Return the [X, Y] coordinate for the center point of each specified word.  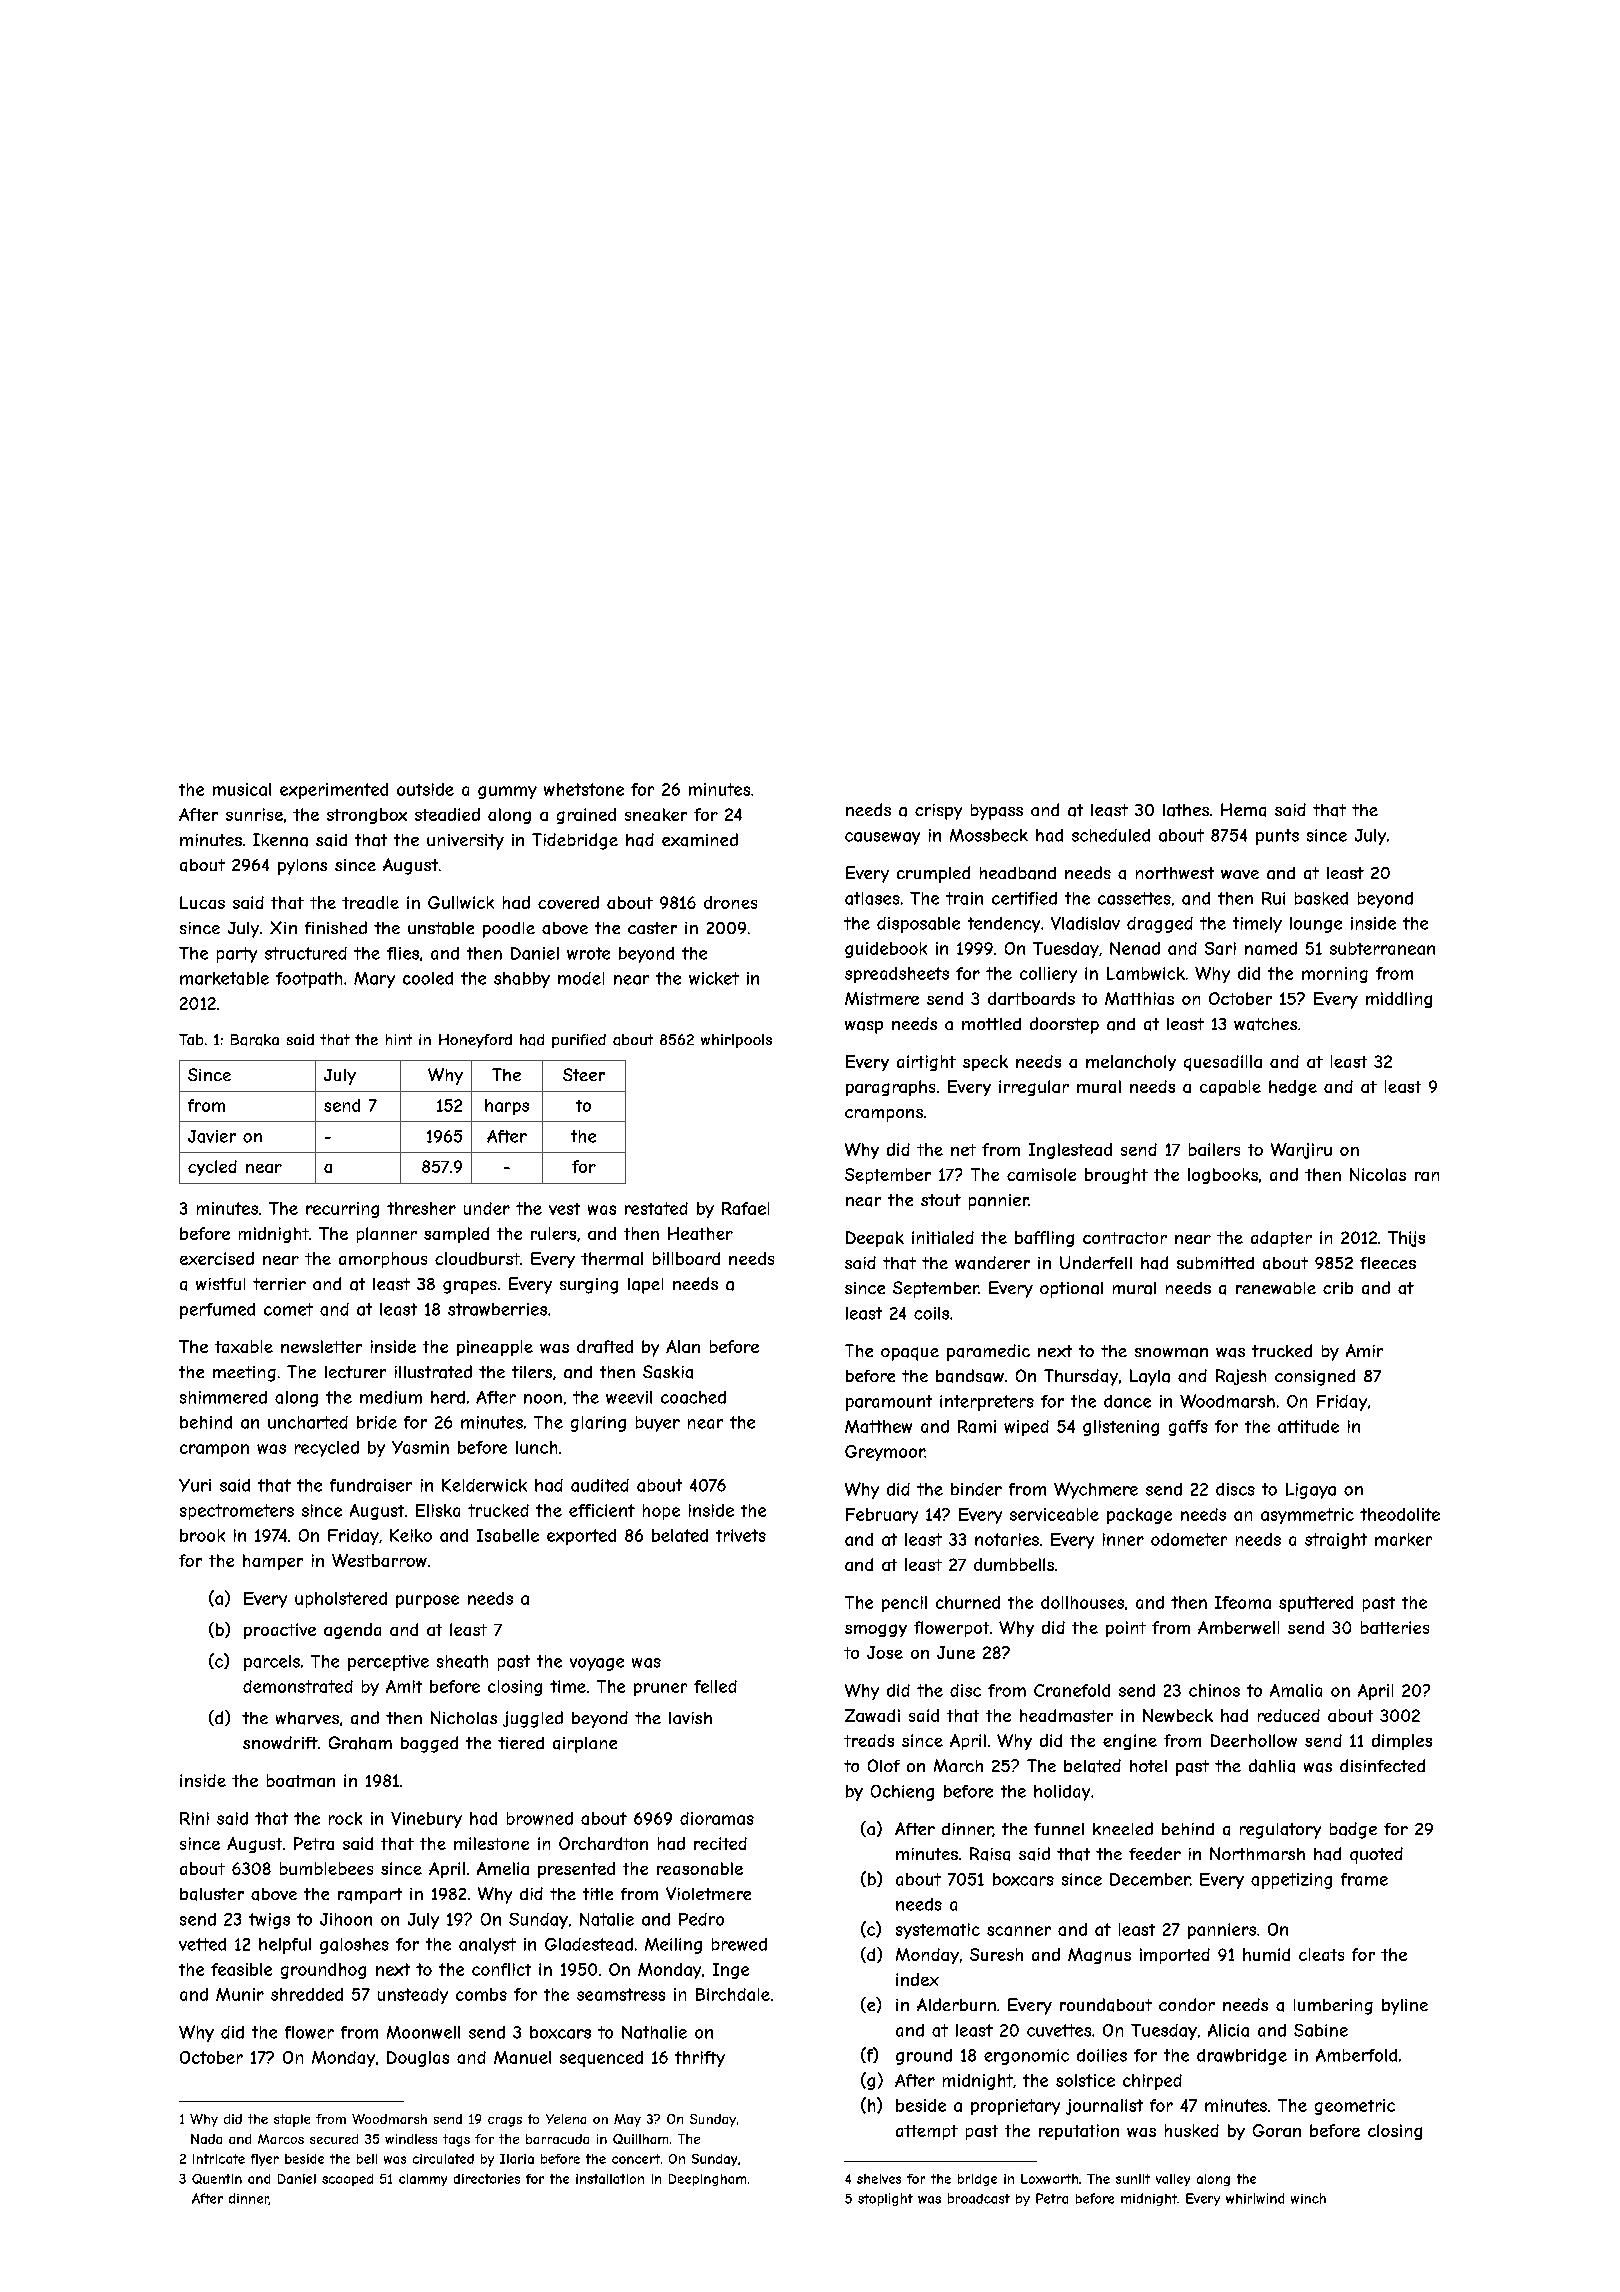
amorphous [383, 1260]
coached [693, 1397]
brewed [739, 1944]
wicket [714, 978]
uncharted [308, 1422]
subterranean [1382, 948]
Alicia [1228, 2030]
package [1139, 1516]
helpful [285, 1946]
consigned [1315, 1377]
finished [336, 927]
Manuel [522, 2057]
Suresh [996, 1954]
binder [976, 1489]
